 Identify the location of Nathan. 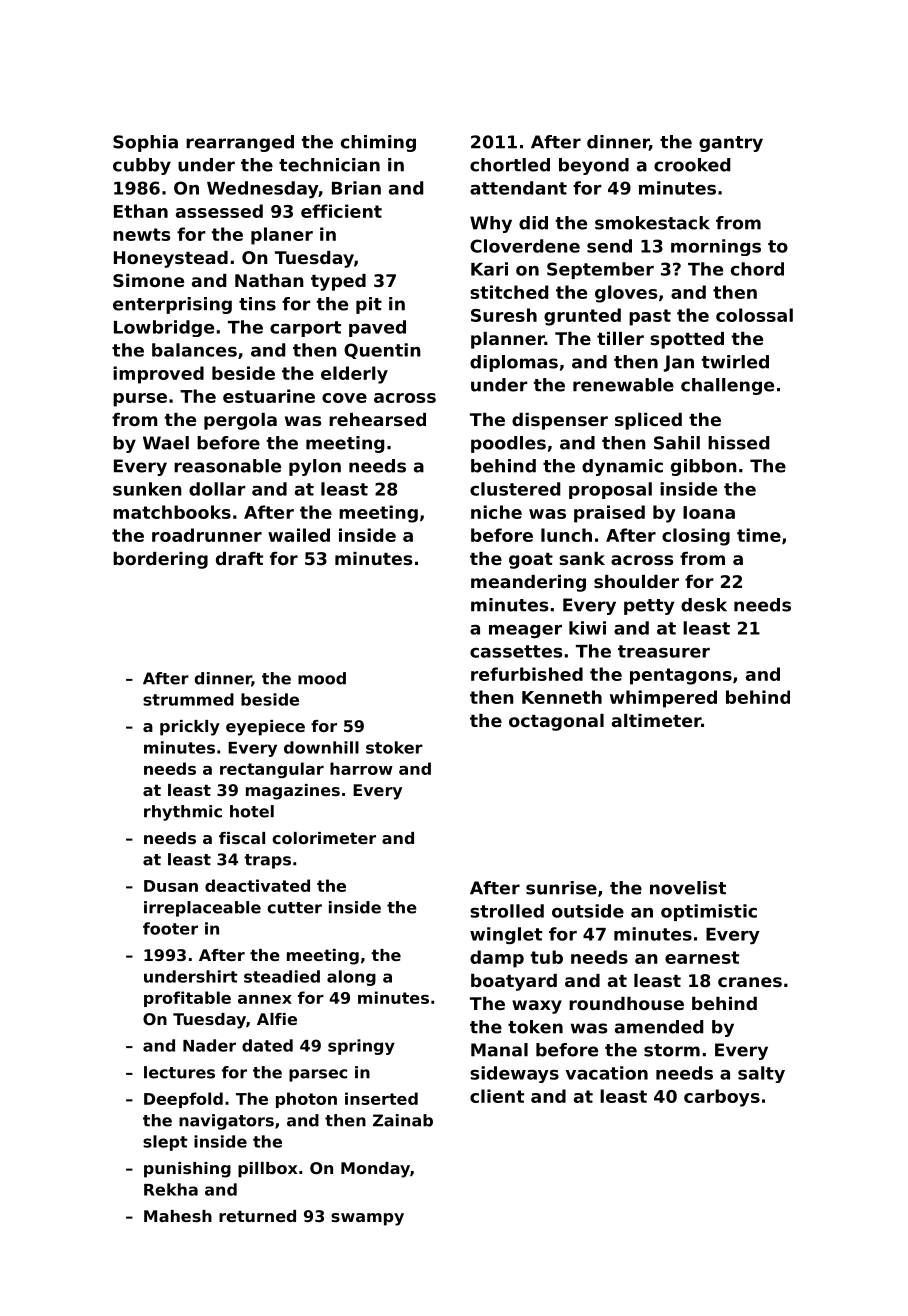
(269, 280).
